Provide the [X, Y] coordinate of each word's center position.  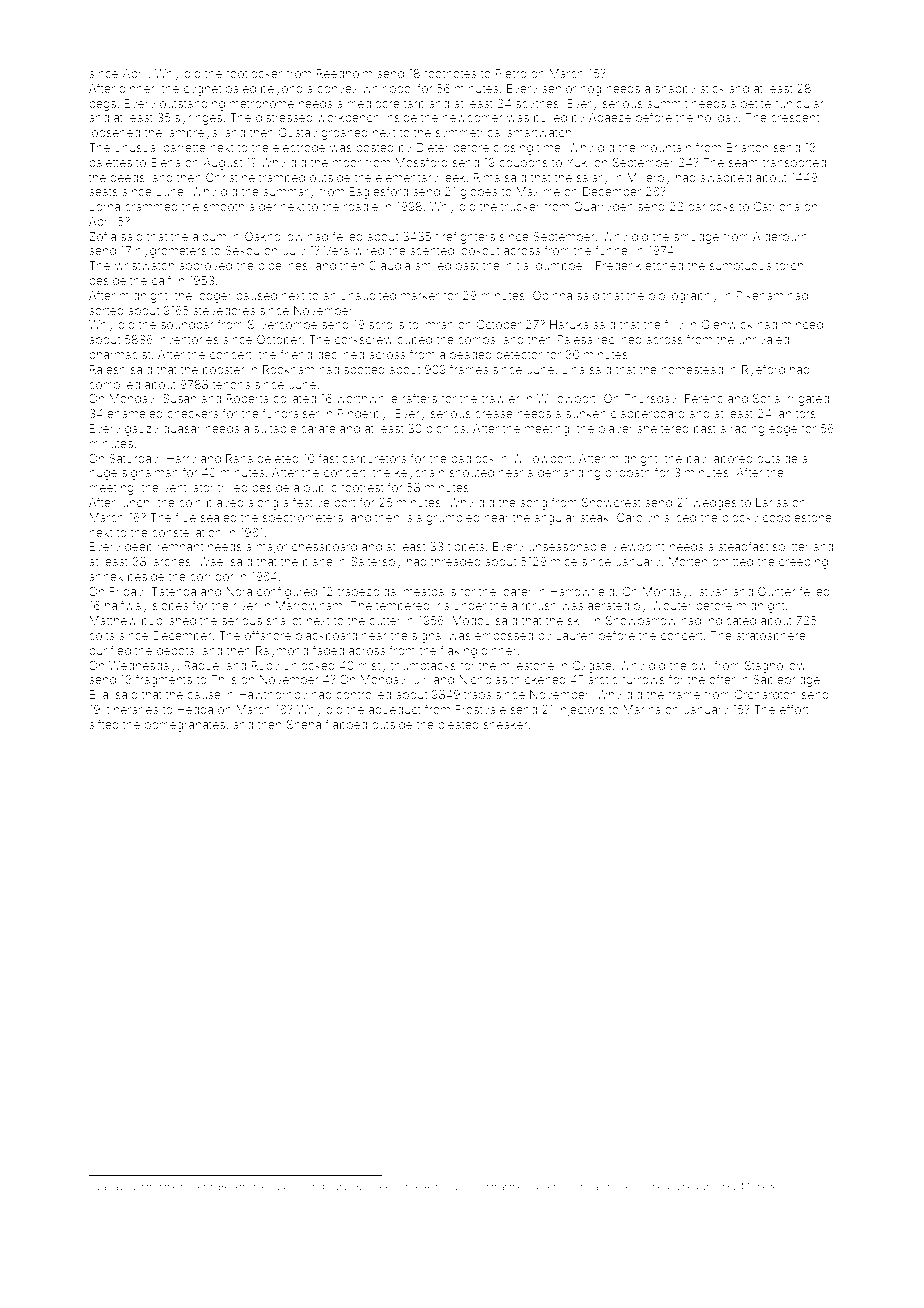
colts [101, 635]
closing [513, 149]
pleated [458, 725]
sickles [381, 1186]
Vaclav [109, 1186]
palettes [110, 163]
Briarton [747, 147]
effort [794, 709]
